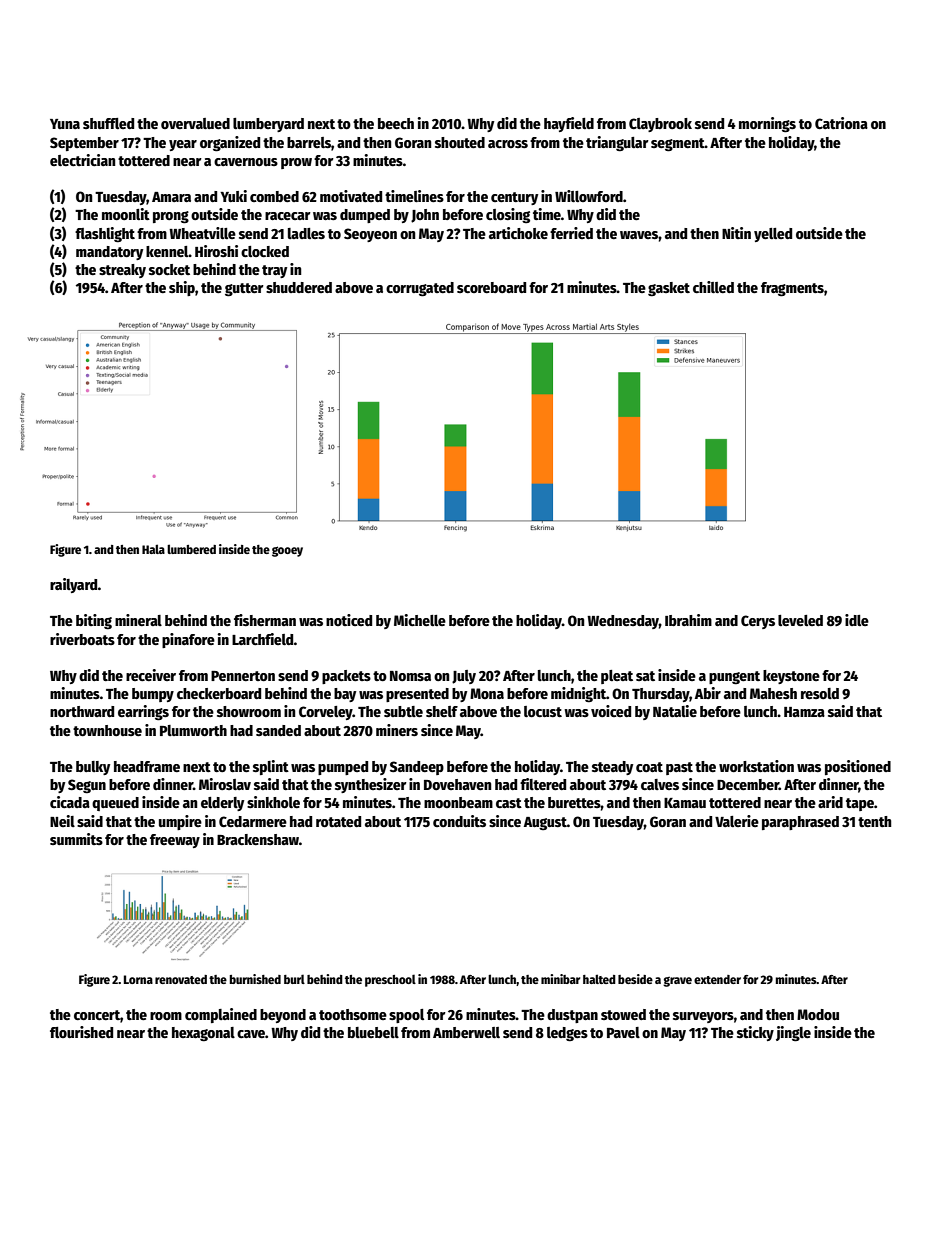 This page has height=1233, width=952. Describe the element at coordinates (420, 289) in the page. I see `corrugated` at that location.
